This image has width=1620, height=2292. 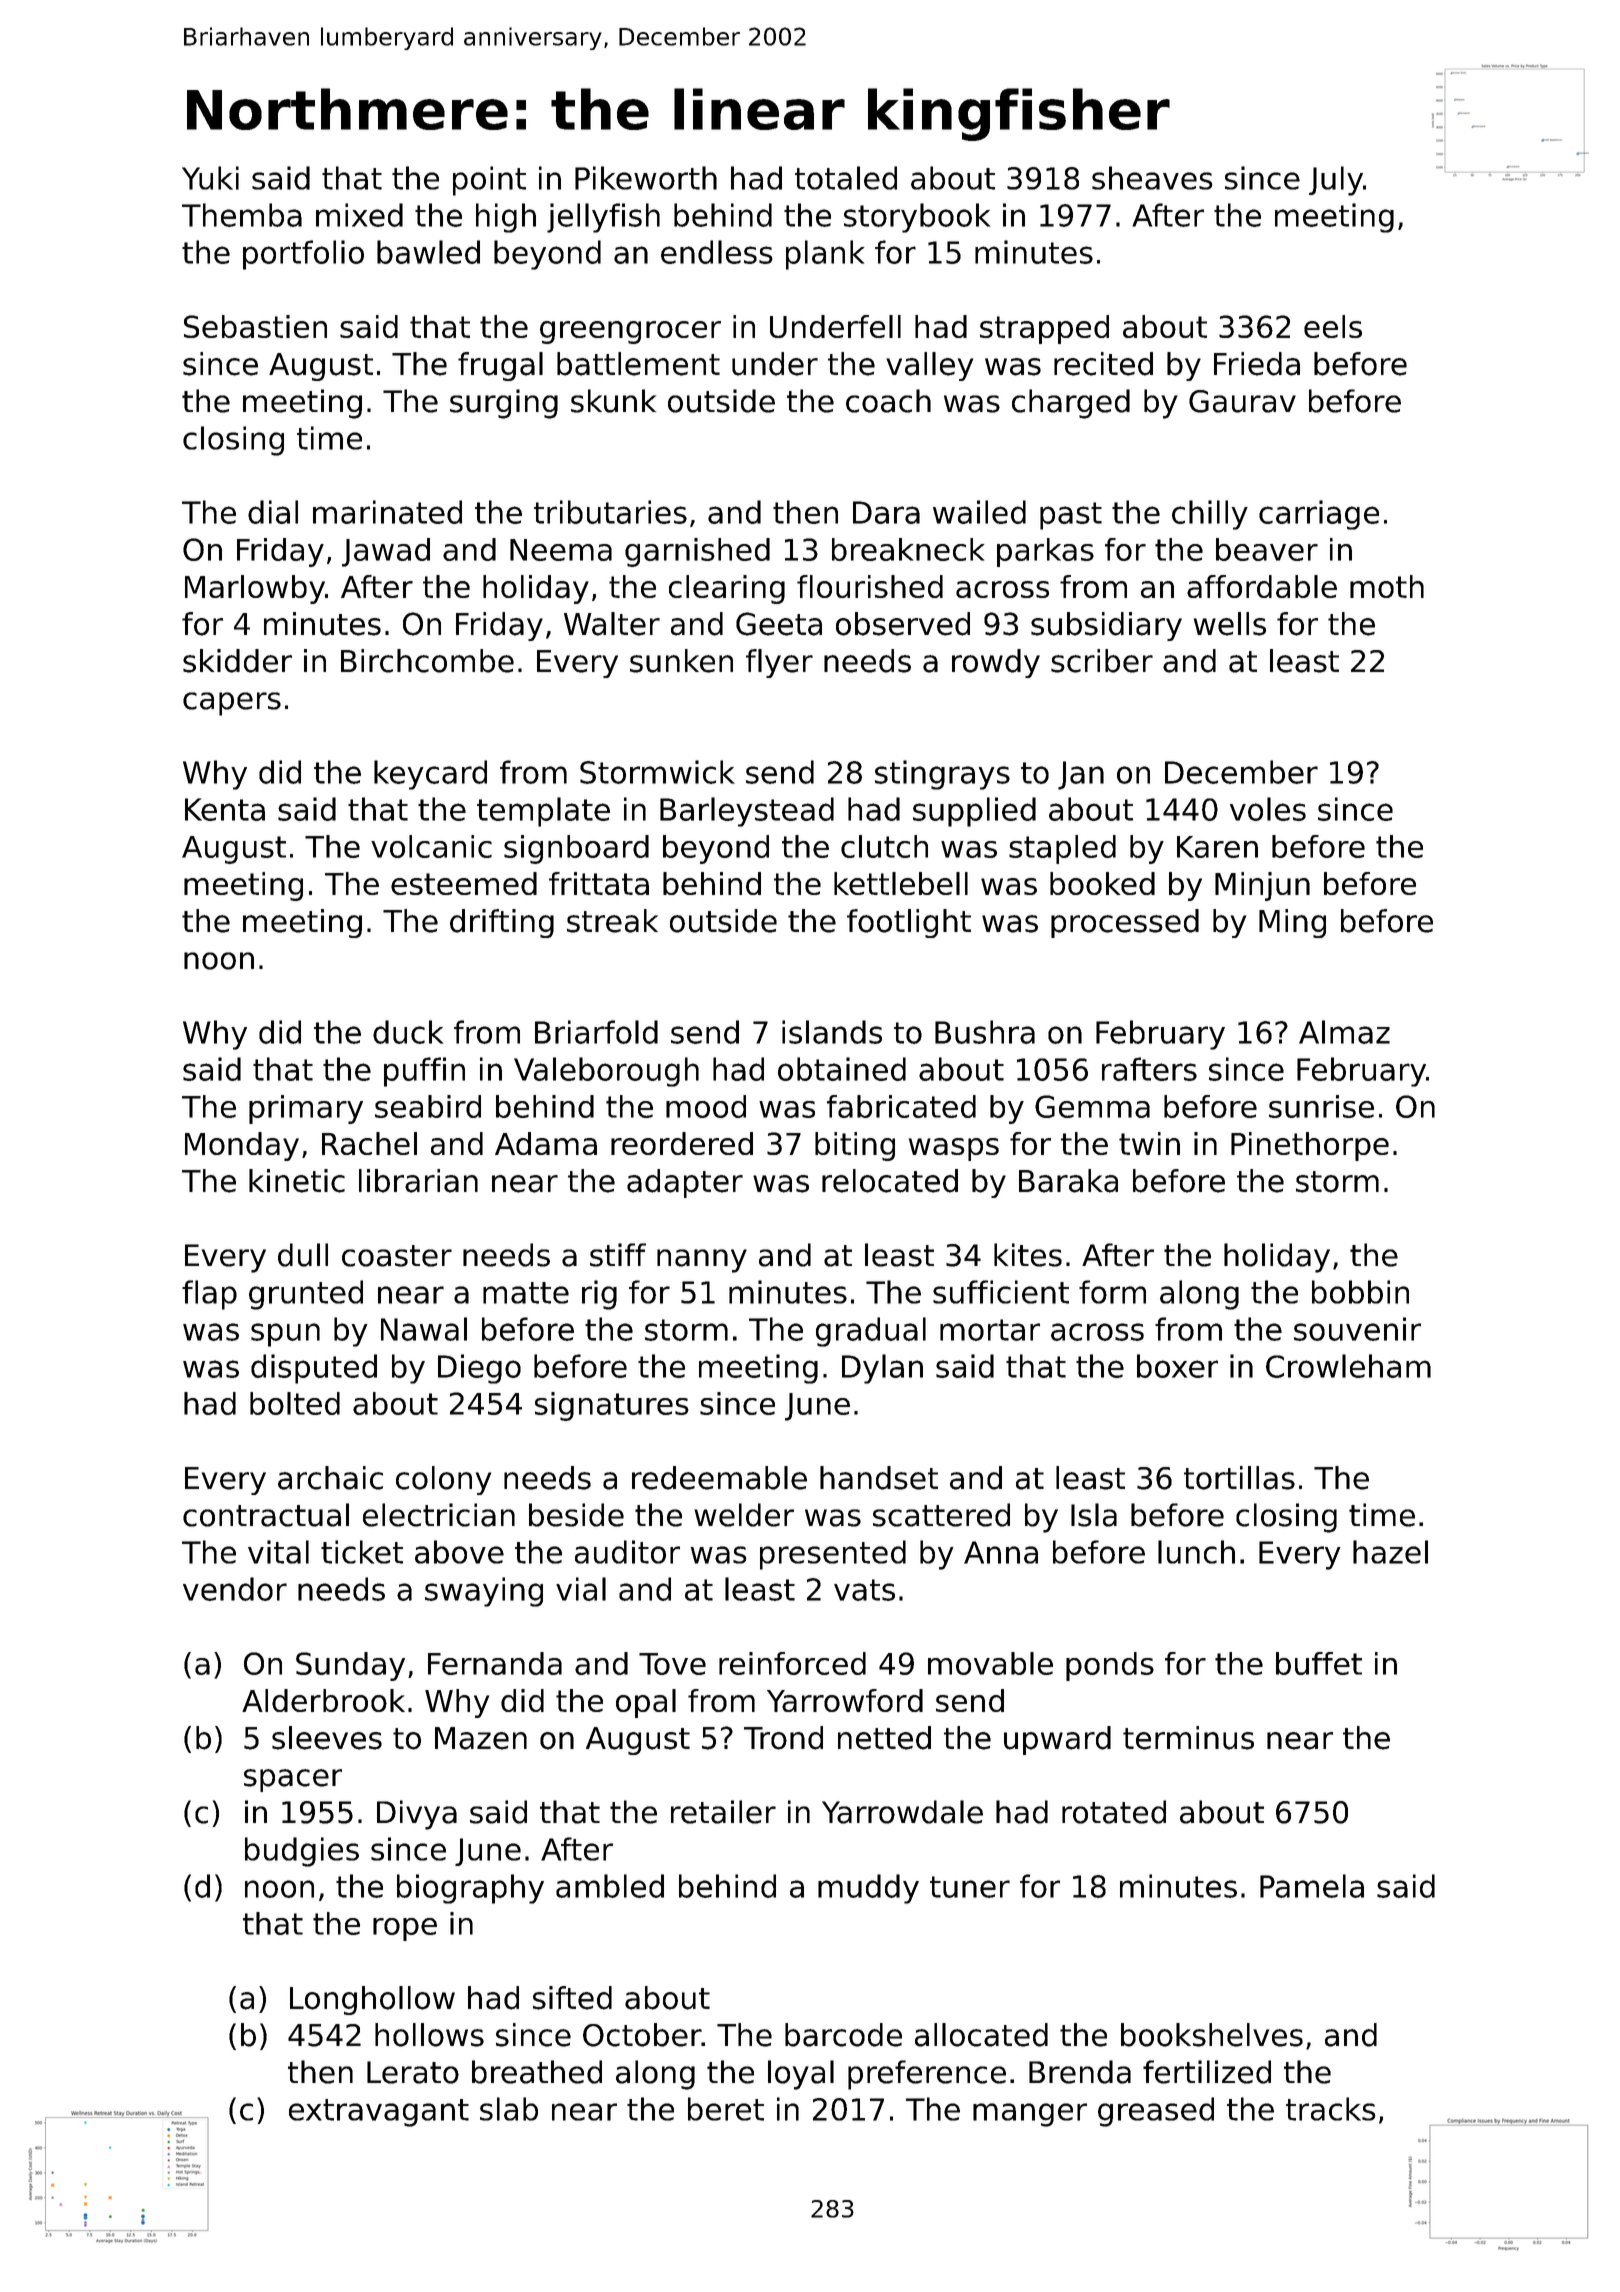 I want to click on greased, so click(x=1156, y=2112).
